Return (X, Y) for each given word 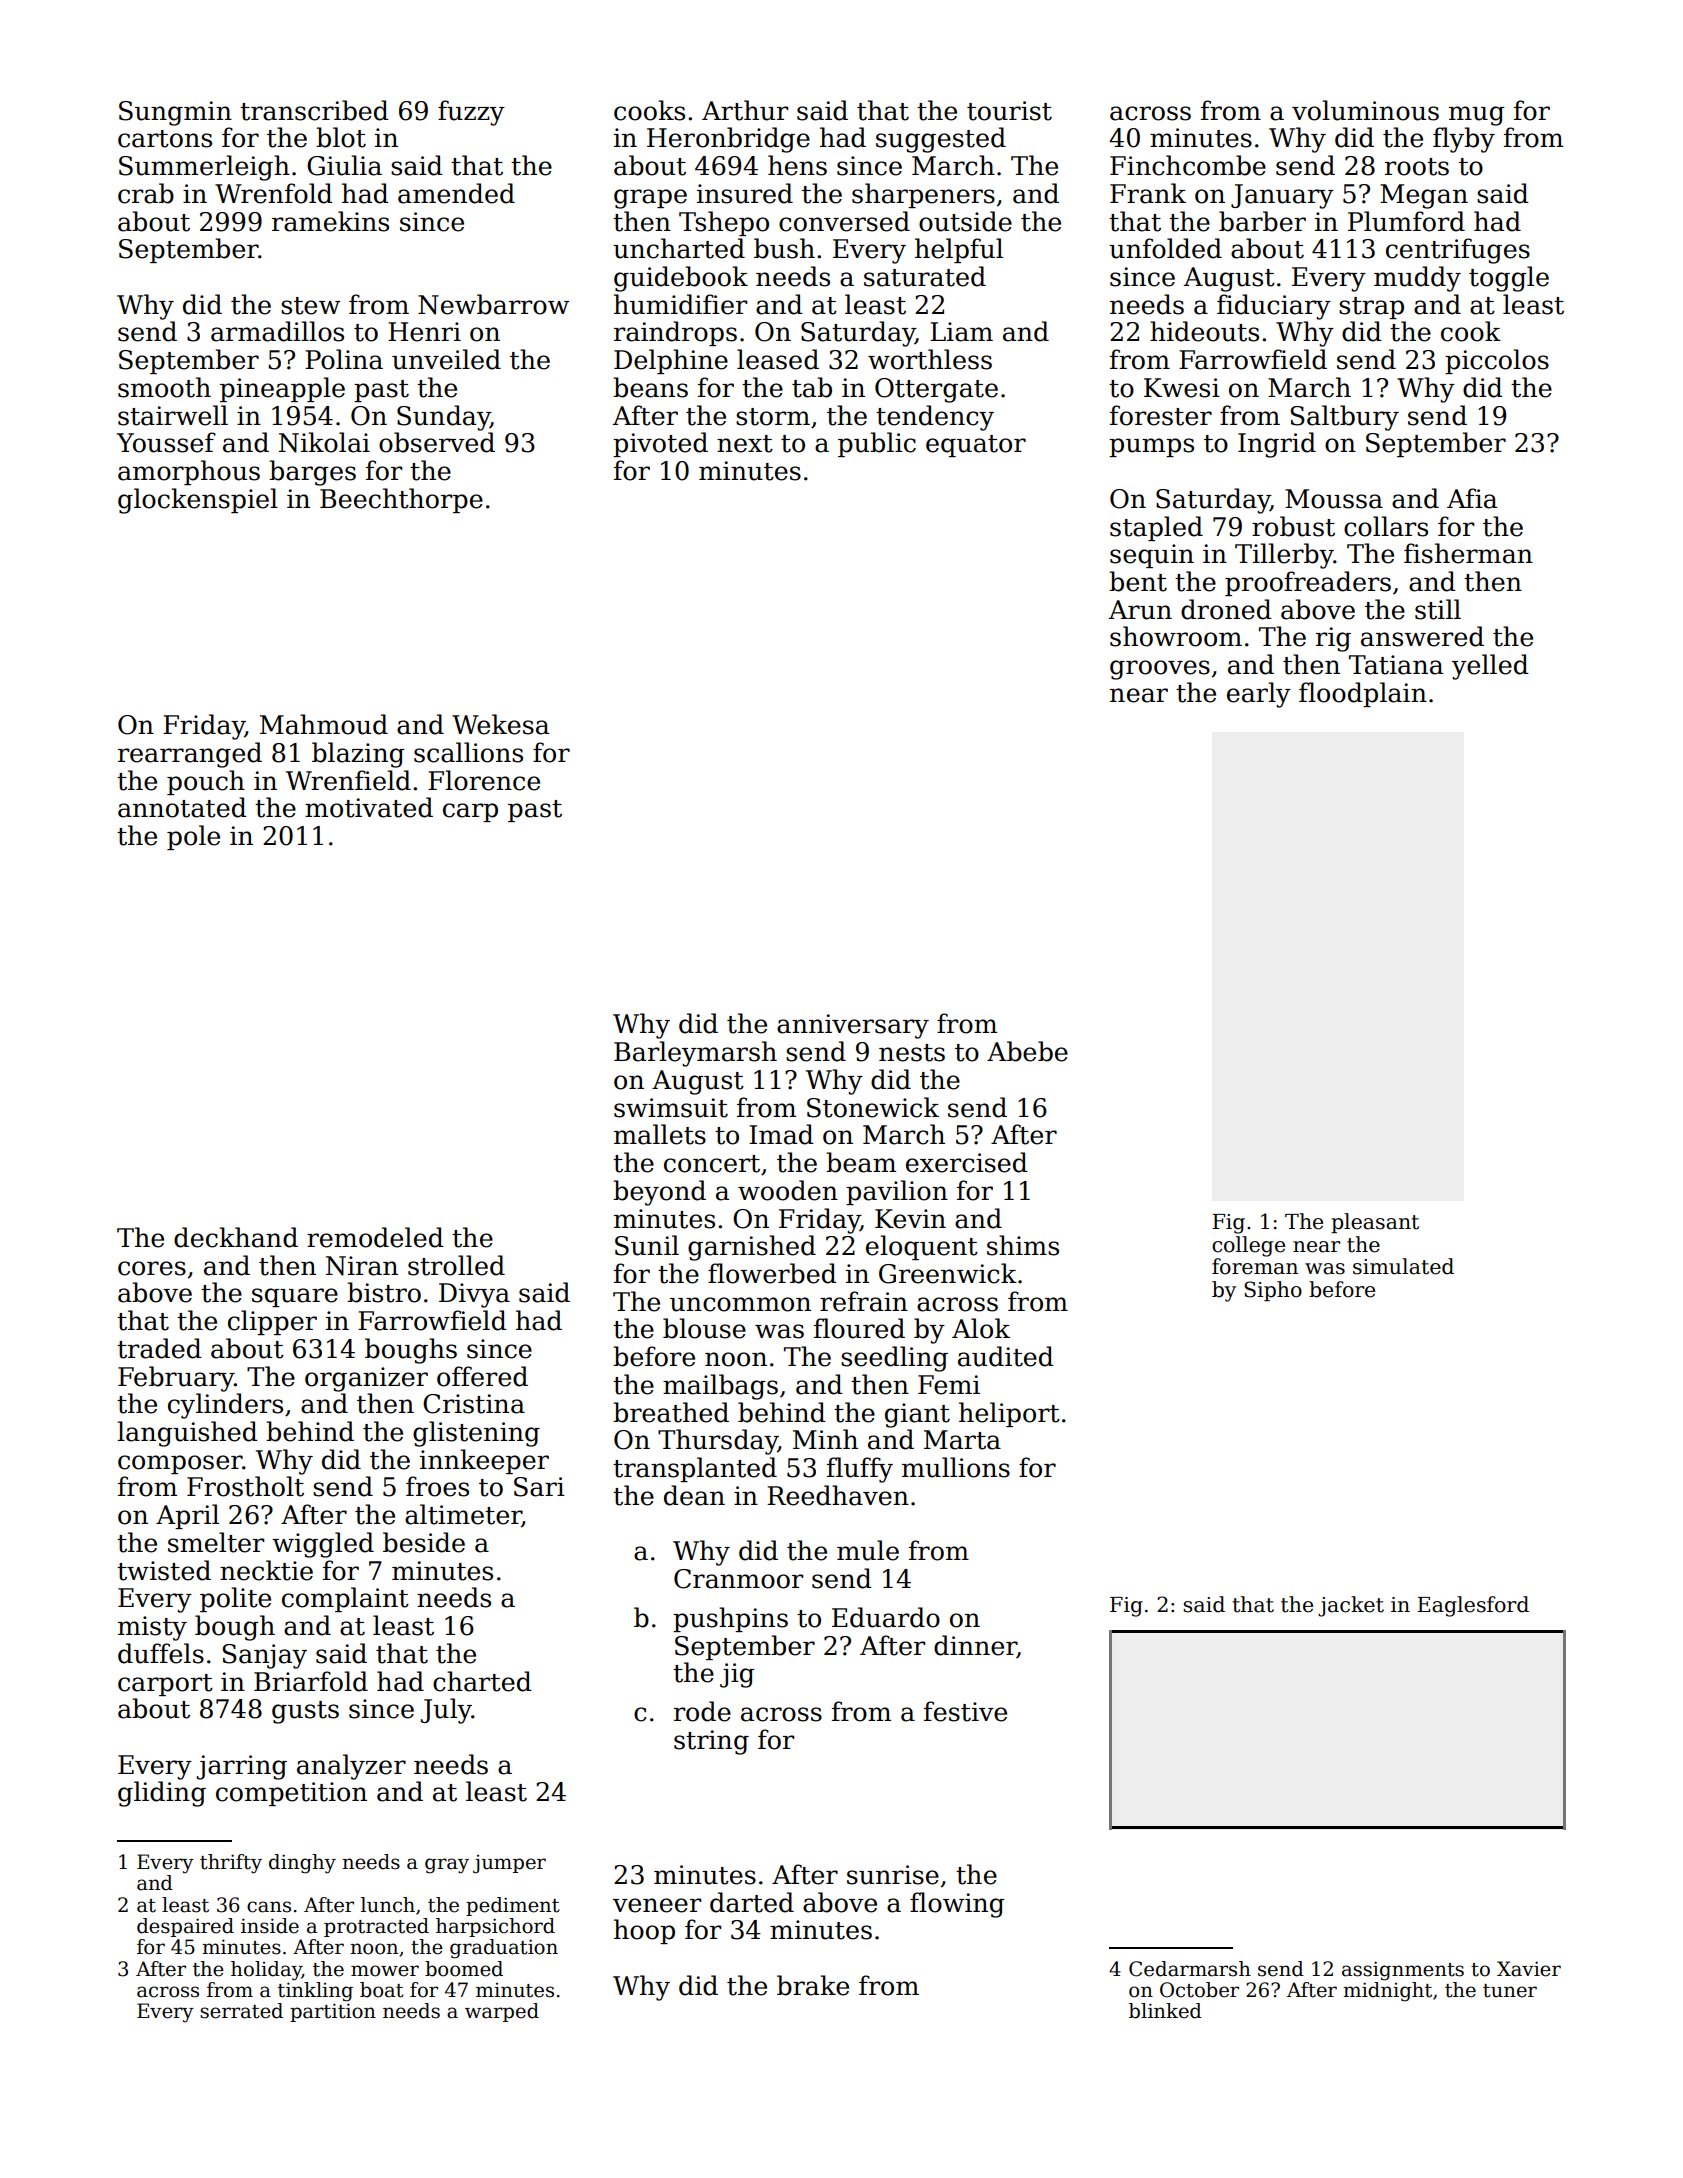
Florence (484, 780)
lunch (388, 1905)
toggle (1509, 279)
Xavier (1529, 1969)
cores (152, 1268)
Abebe (1027, 1051)
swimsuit (671, 1108)
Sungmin (175, 113)
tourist (1009, 111)
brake (813, 1985)
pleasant (1375, 1223)
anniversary (853, 1026)
